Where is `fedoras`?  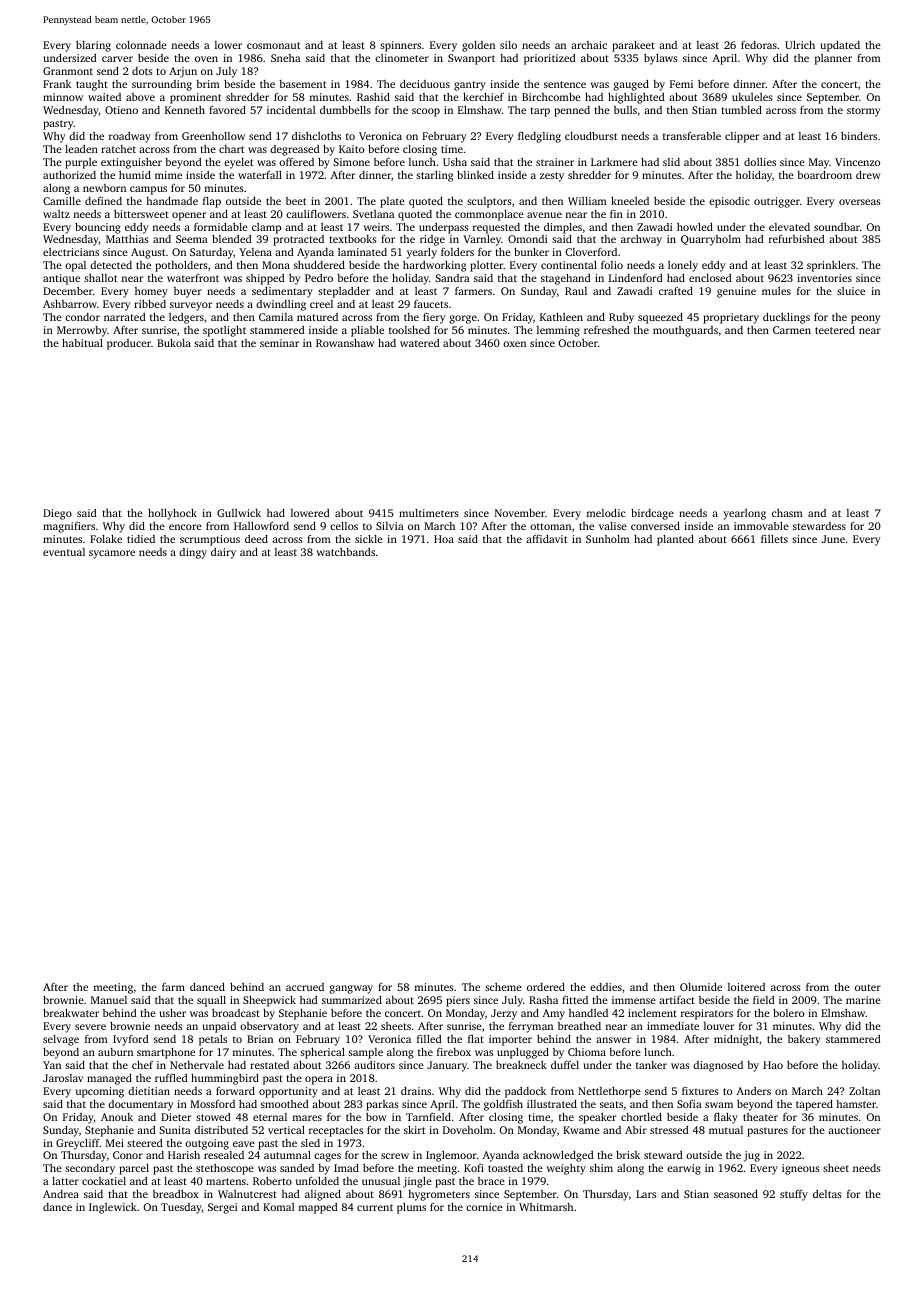 fedoras is located at coordinates (759, 45).
